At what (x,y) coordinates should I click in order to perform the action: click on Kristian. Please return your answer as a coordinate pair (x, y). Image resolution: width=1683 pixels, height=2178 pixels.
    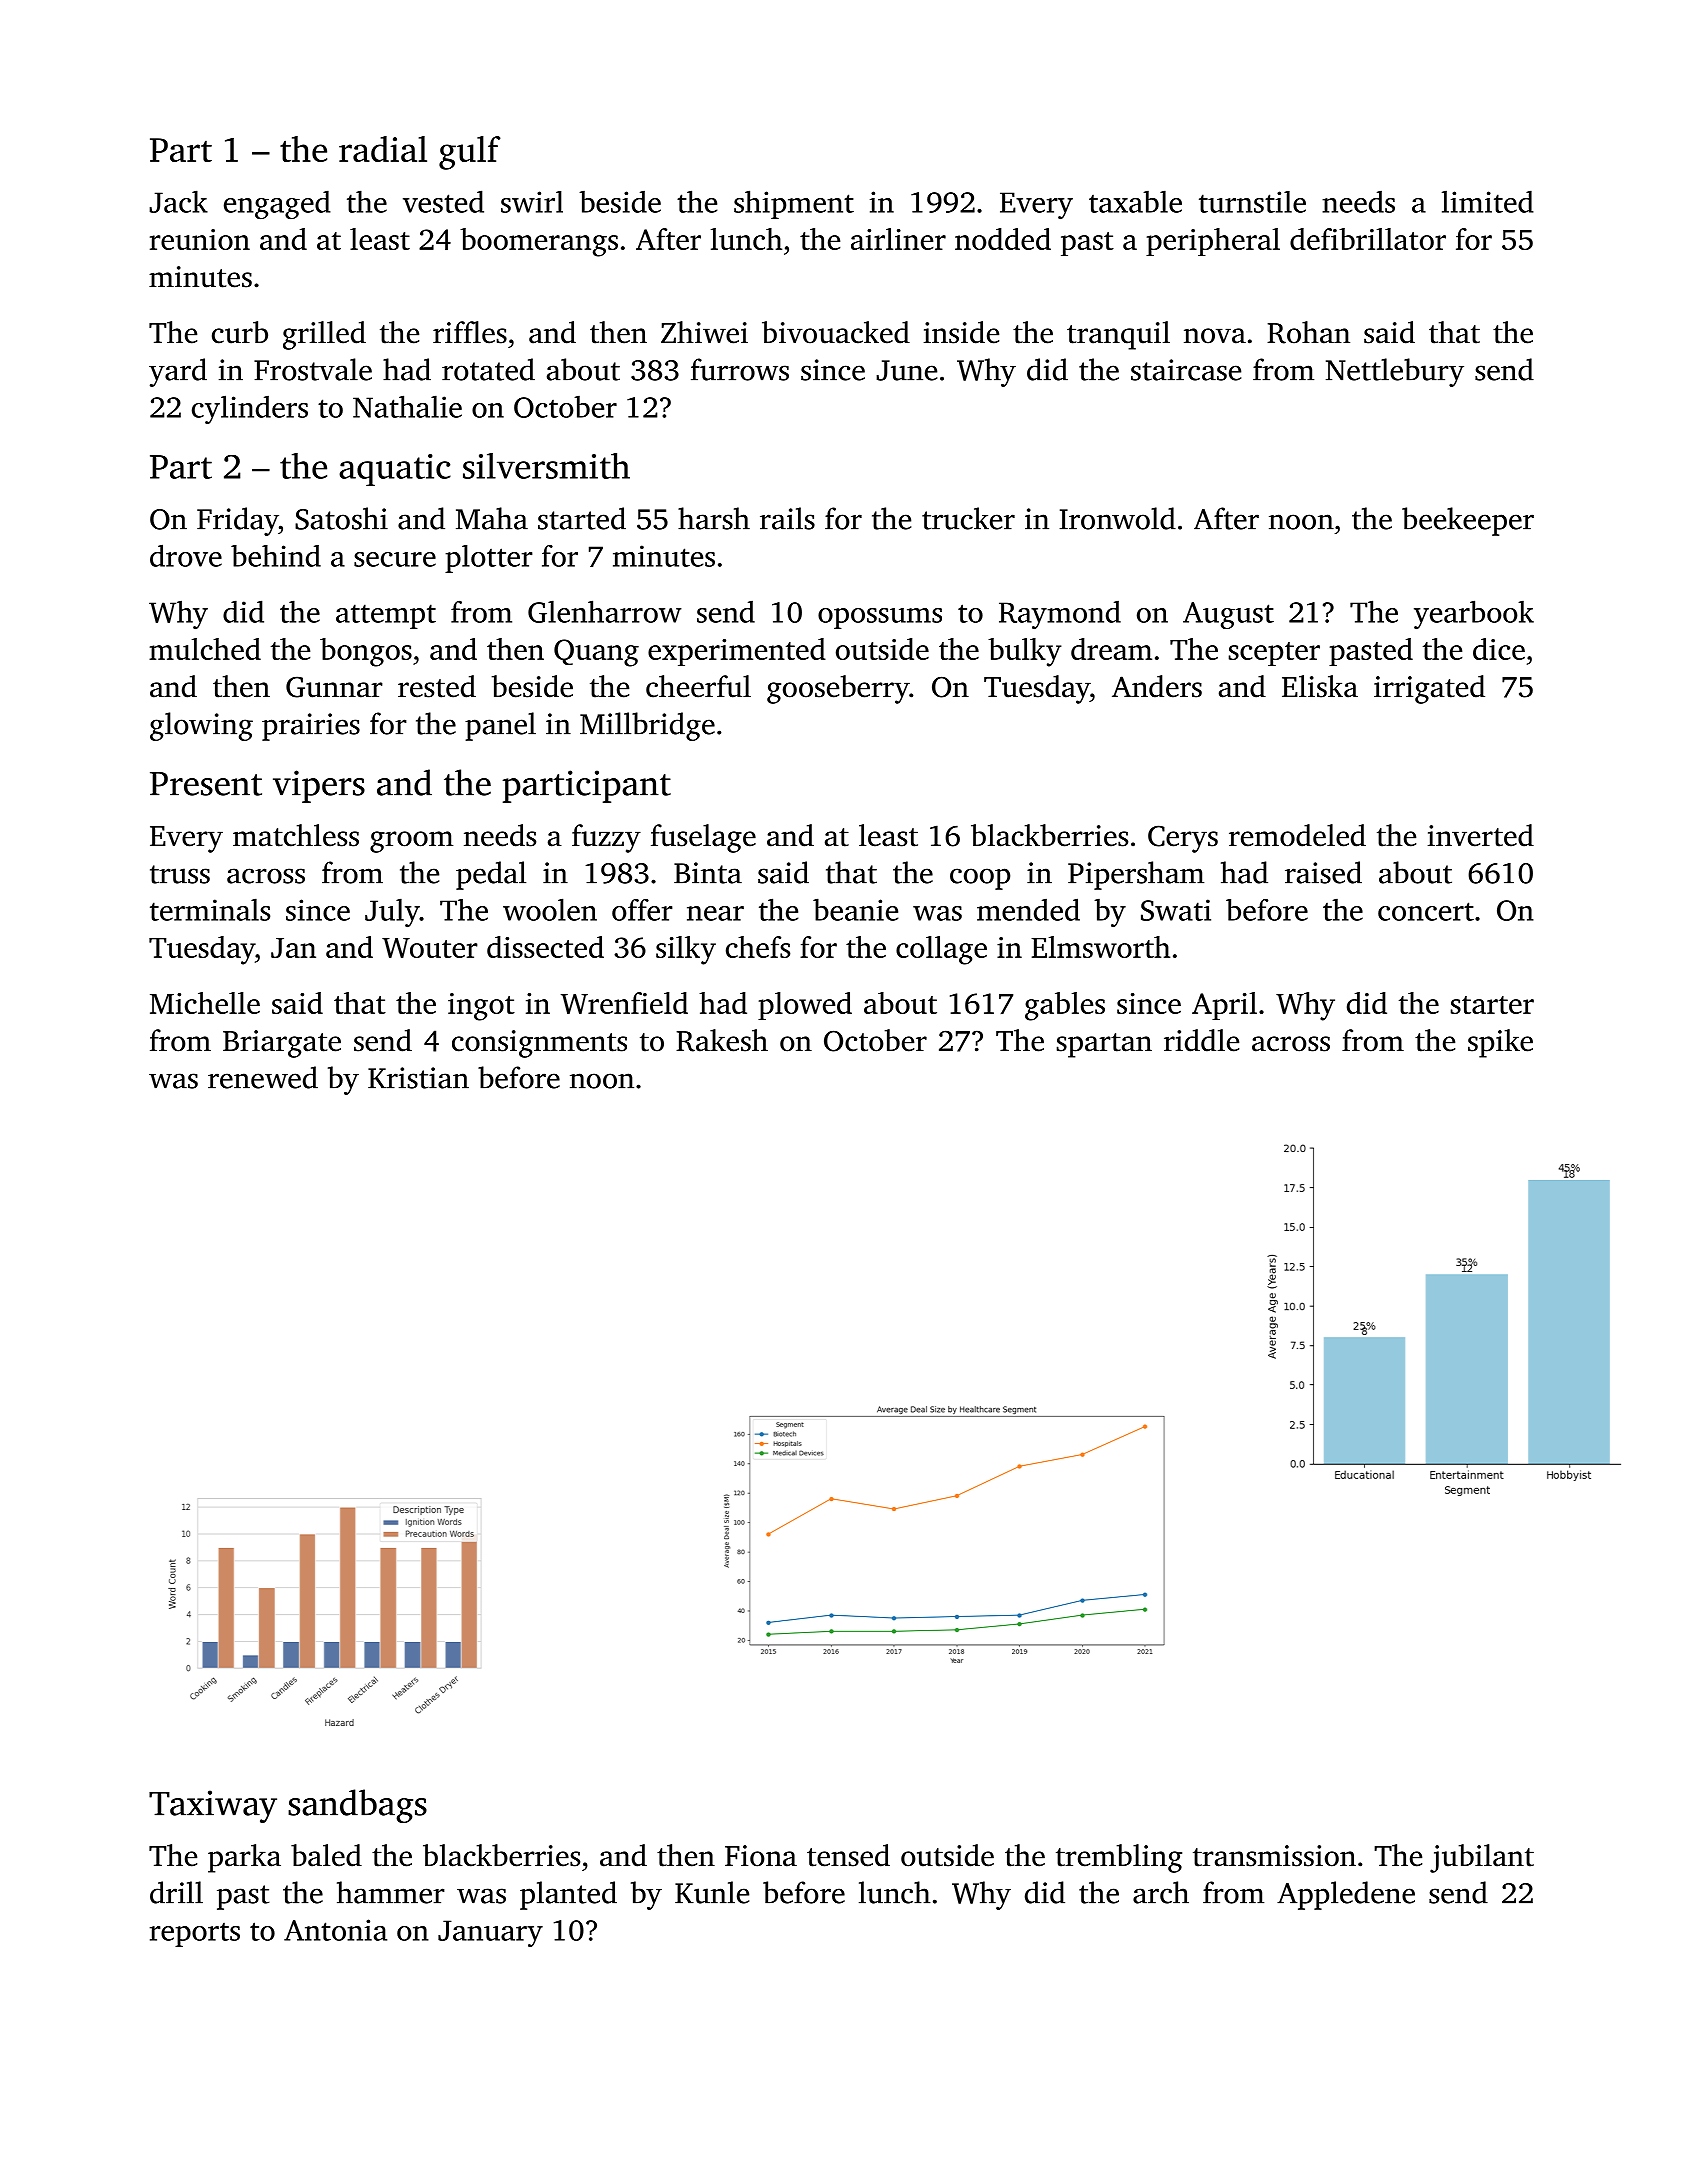
    Looking at the image, I should click on (418, 1078).
